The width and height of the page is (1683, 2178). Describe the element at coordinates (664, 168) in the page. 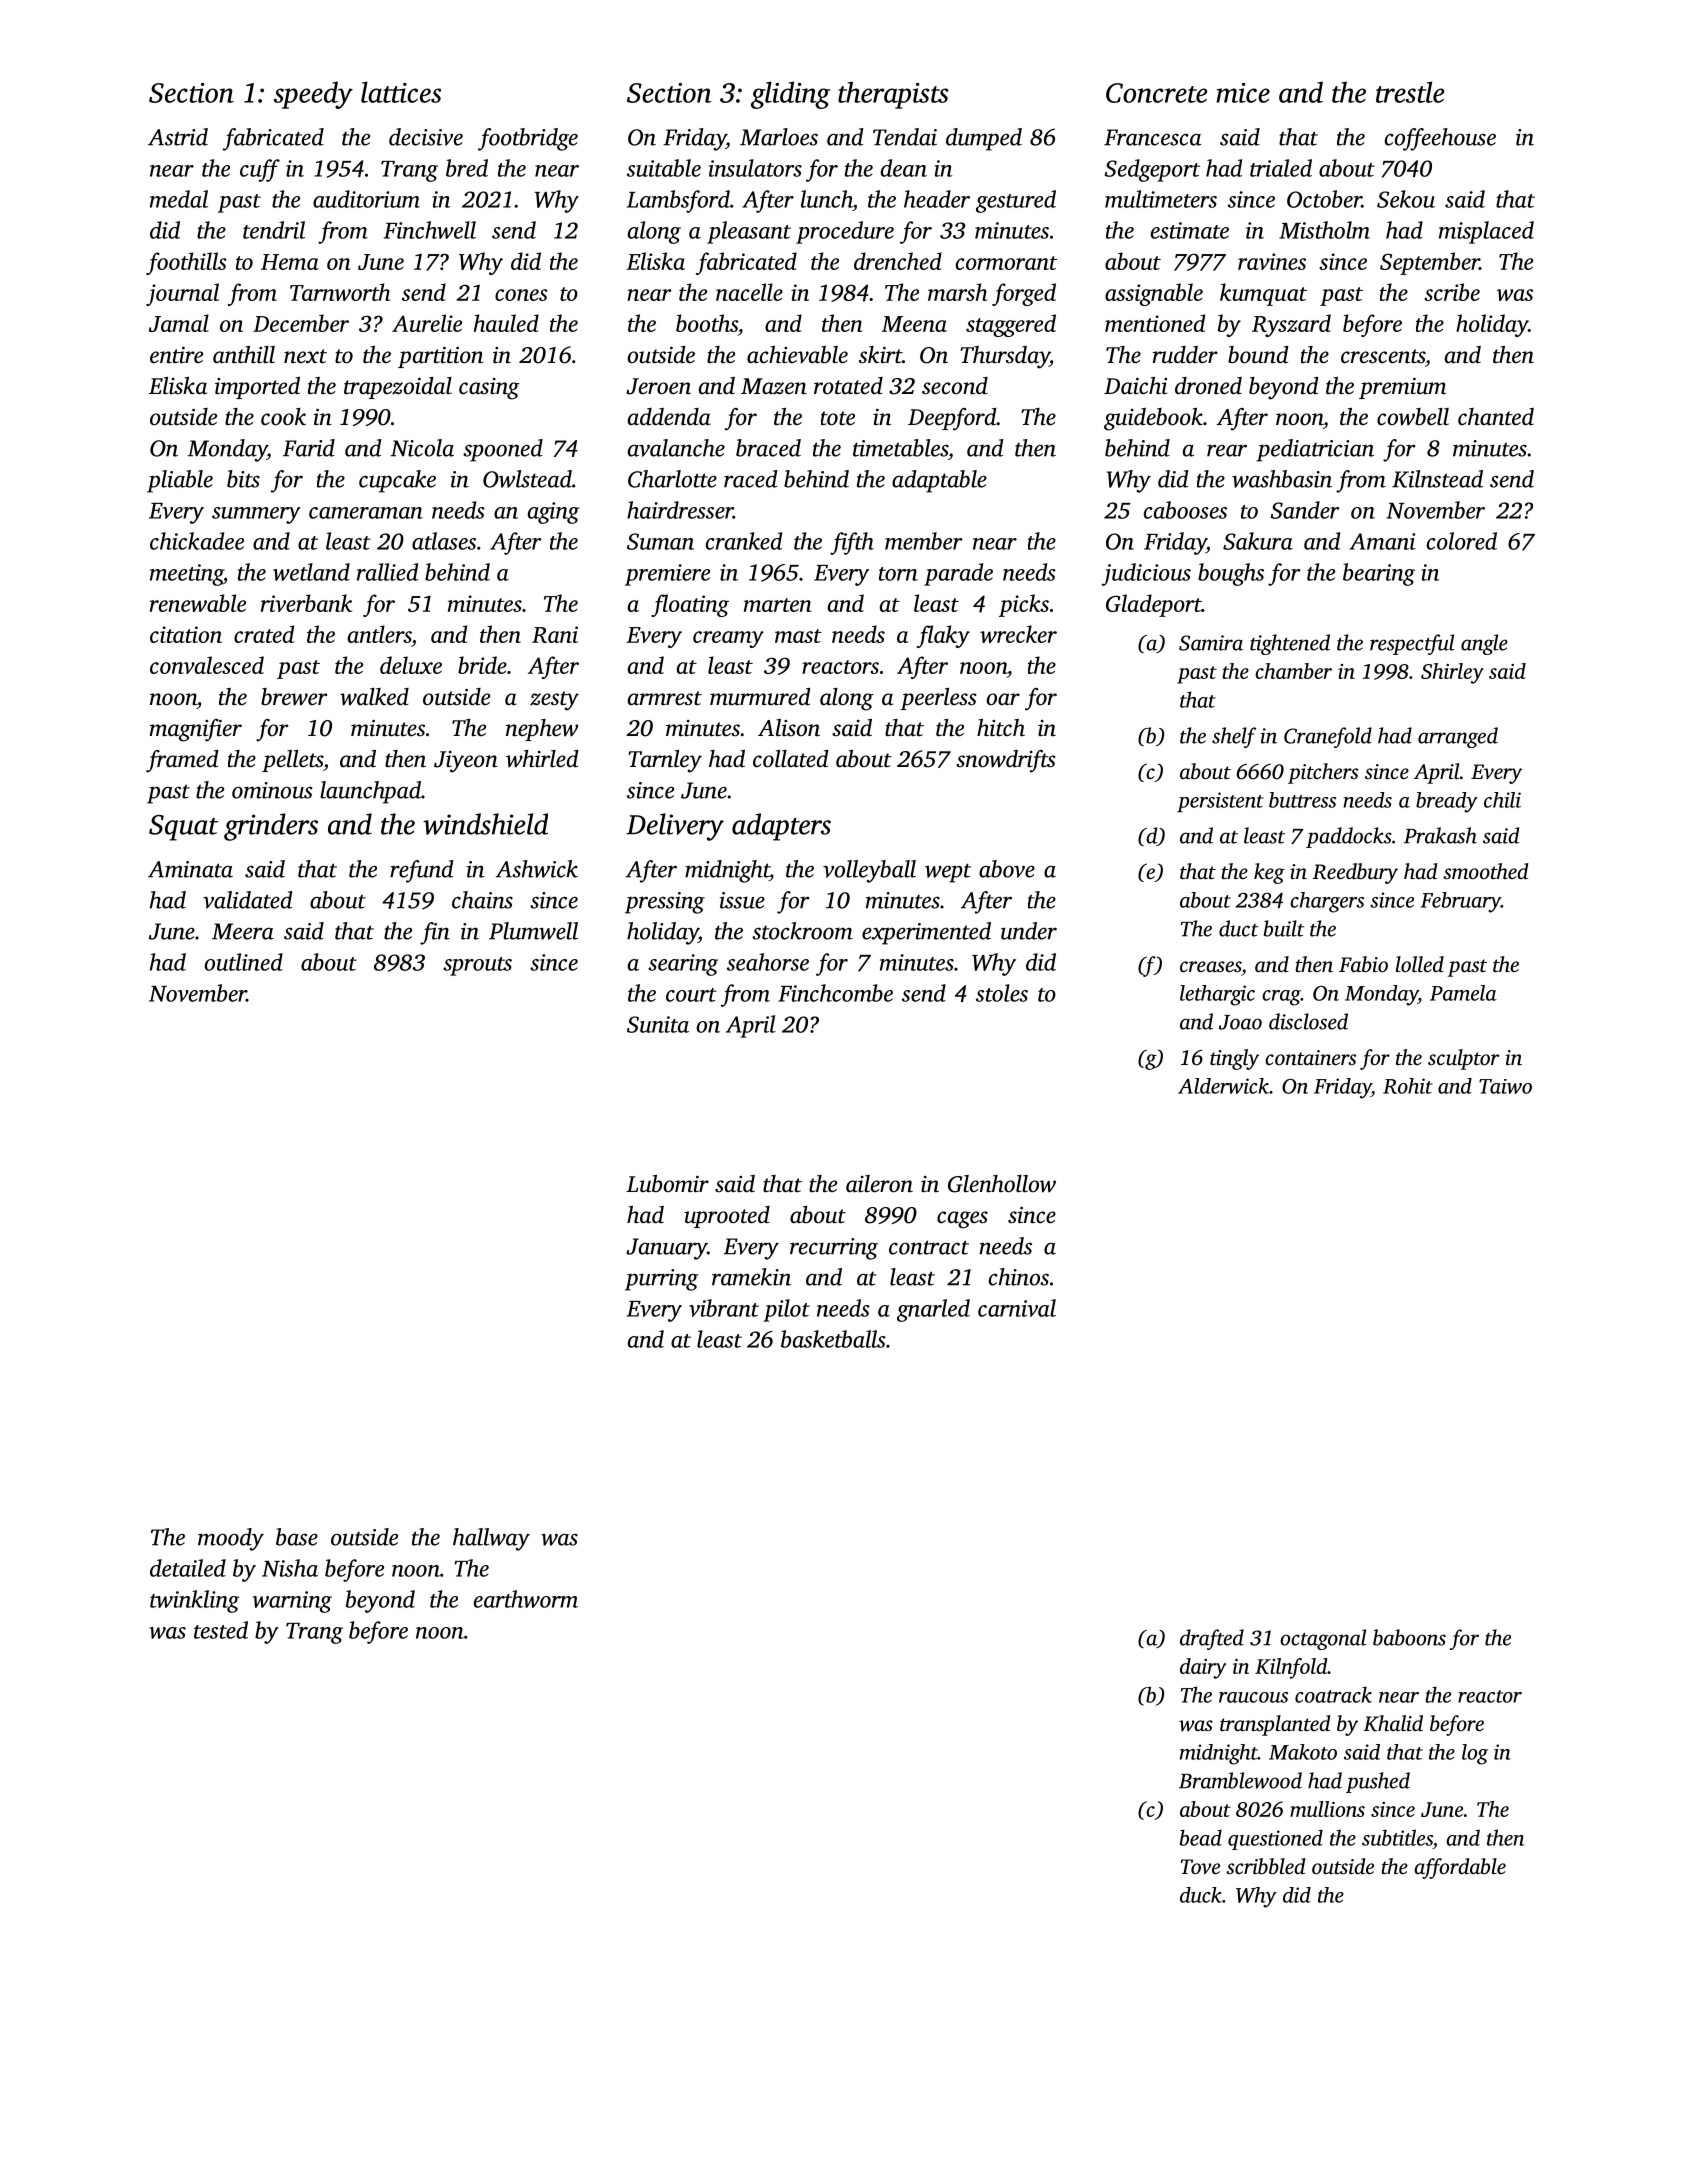

I see `suitable` at that location.
